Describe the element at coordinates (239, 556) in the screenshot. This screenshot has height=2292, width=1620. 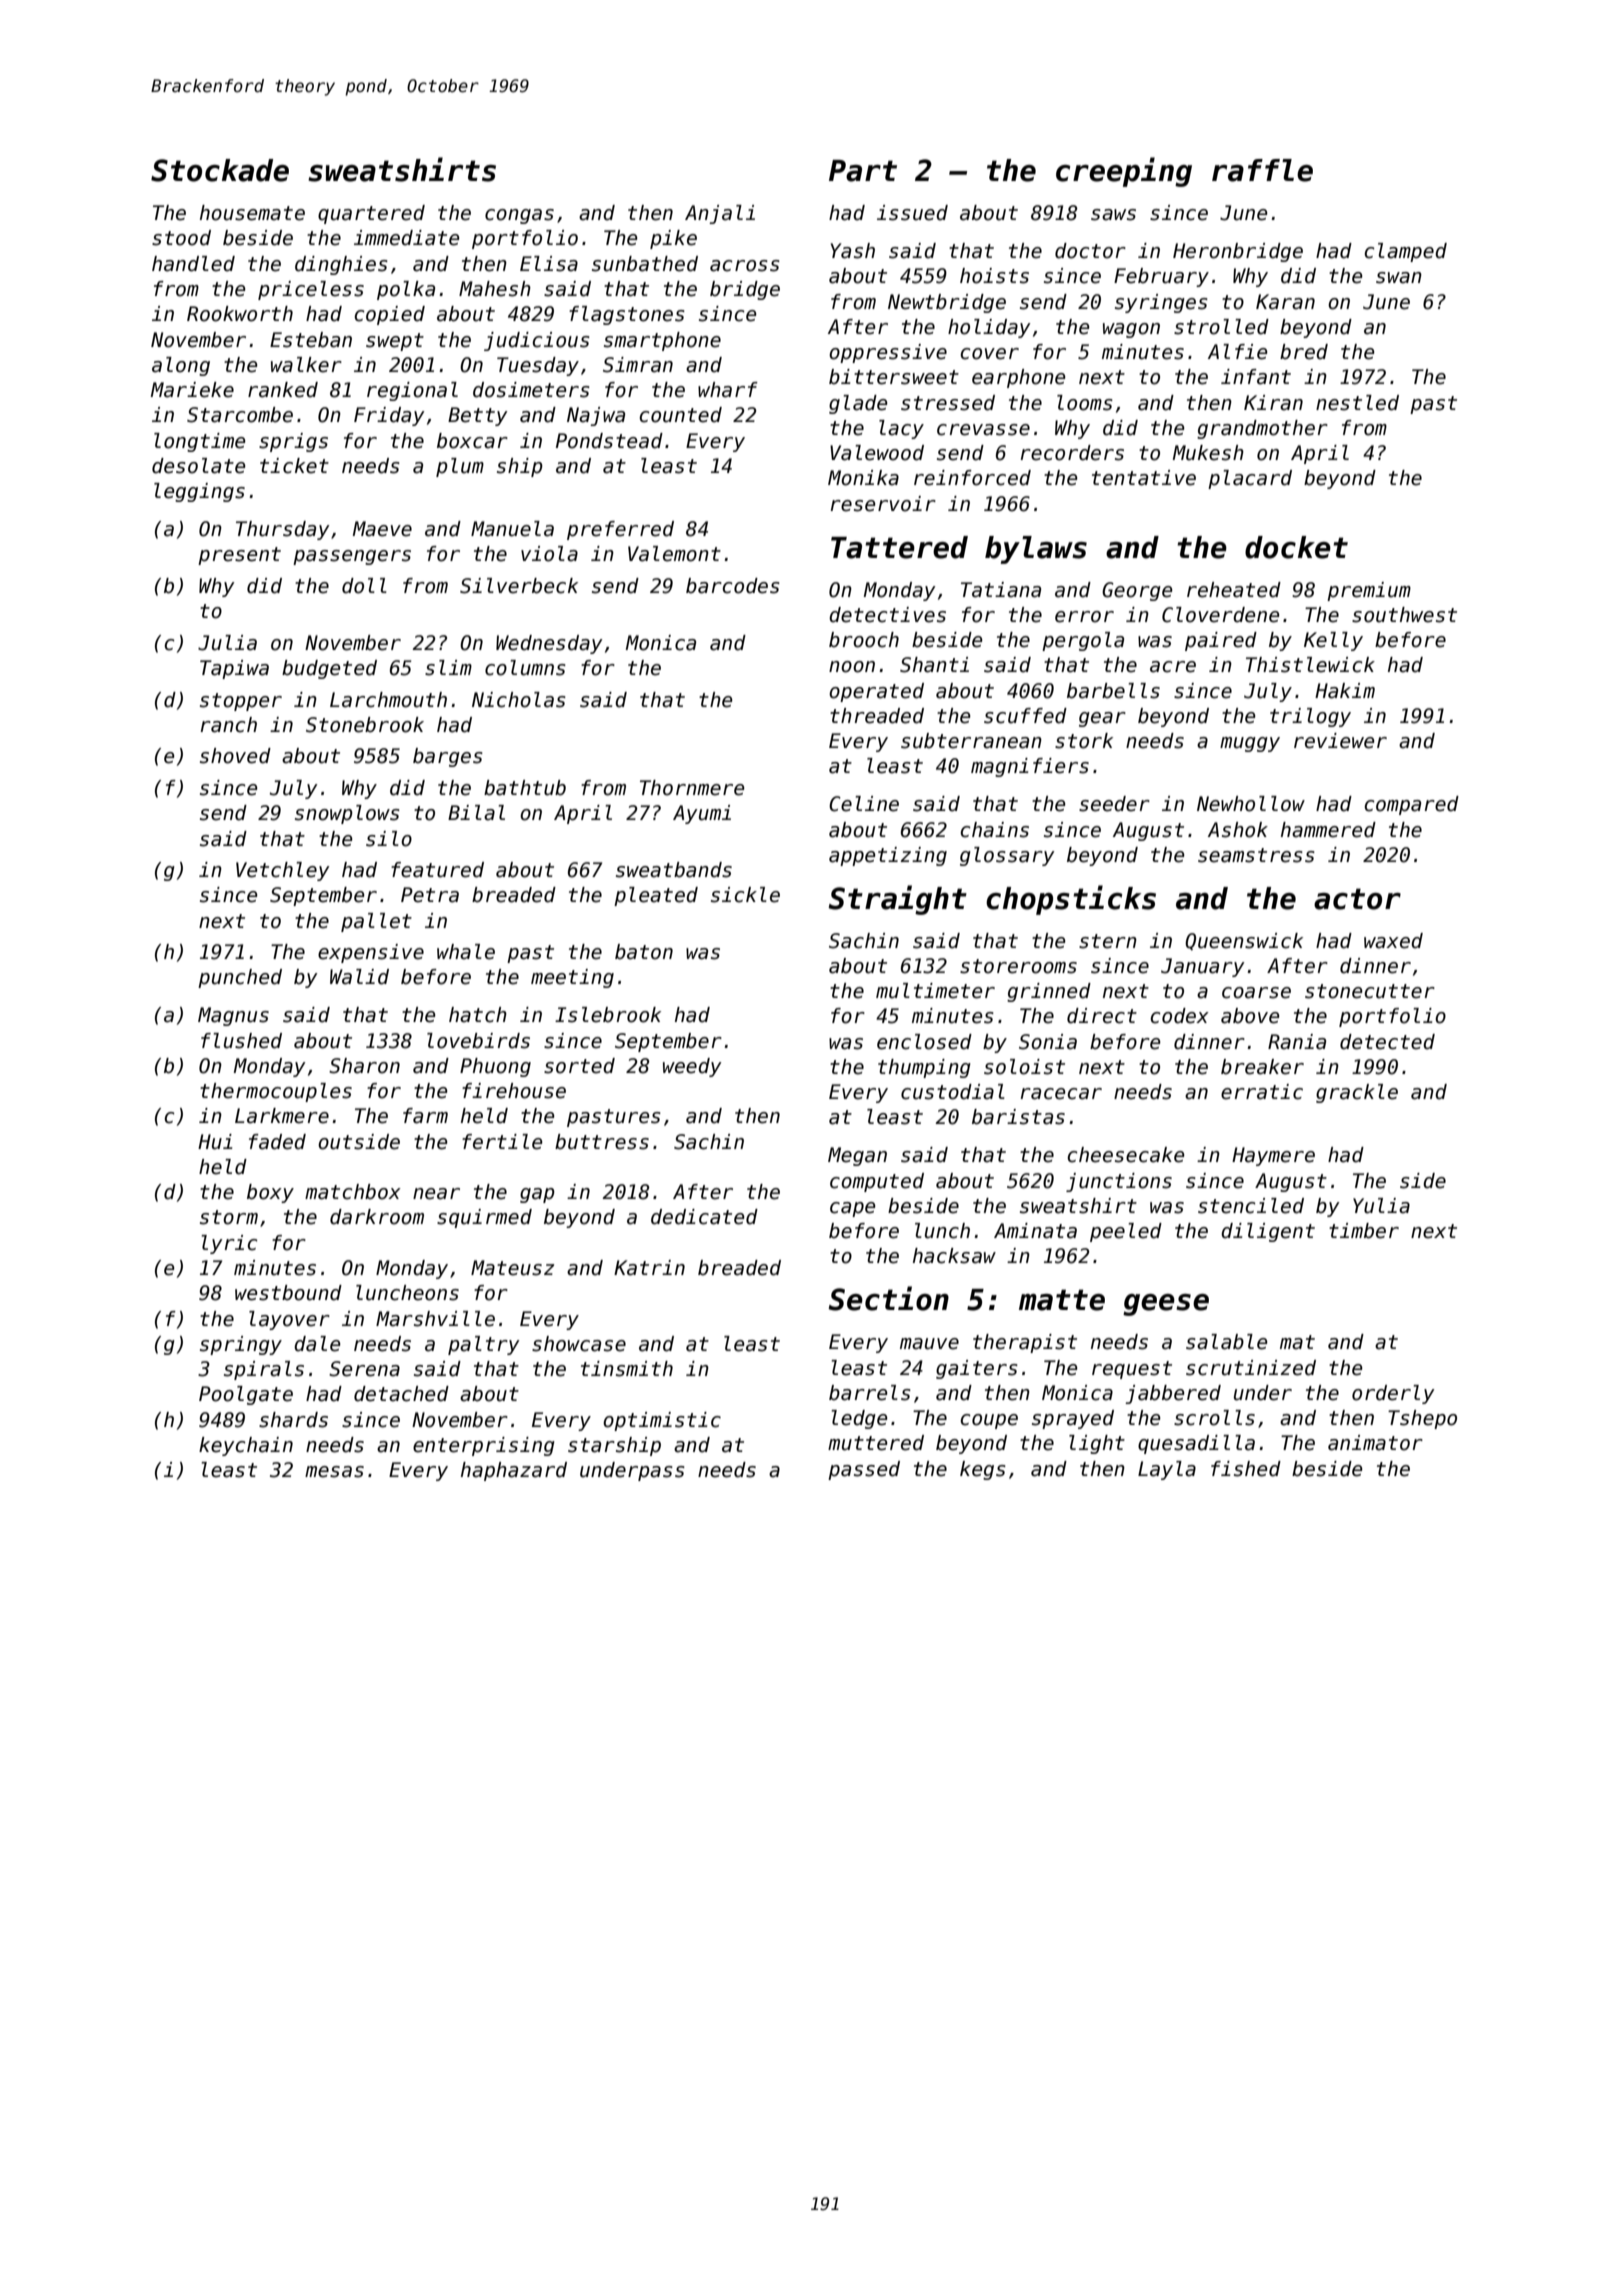
I see `present` at that location.
